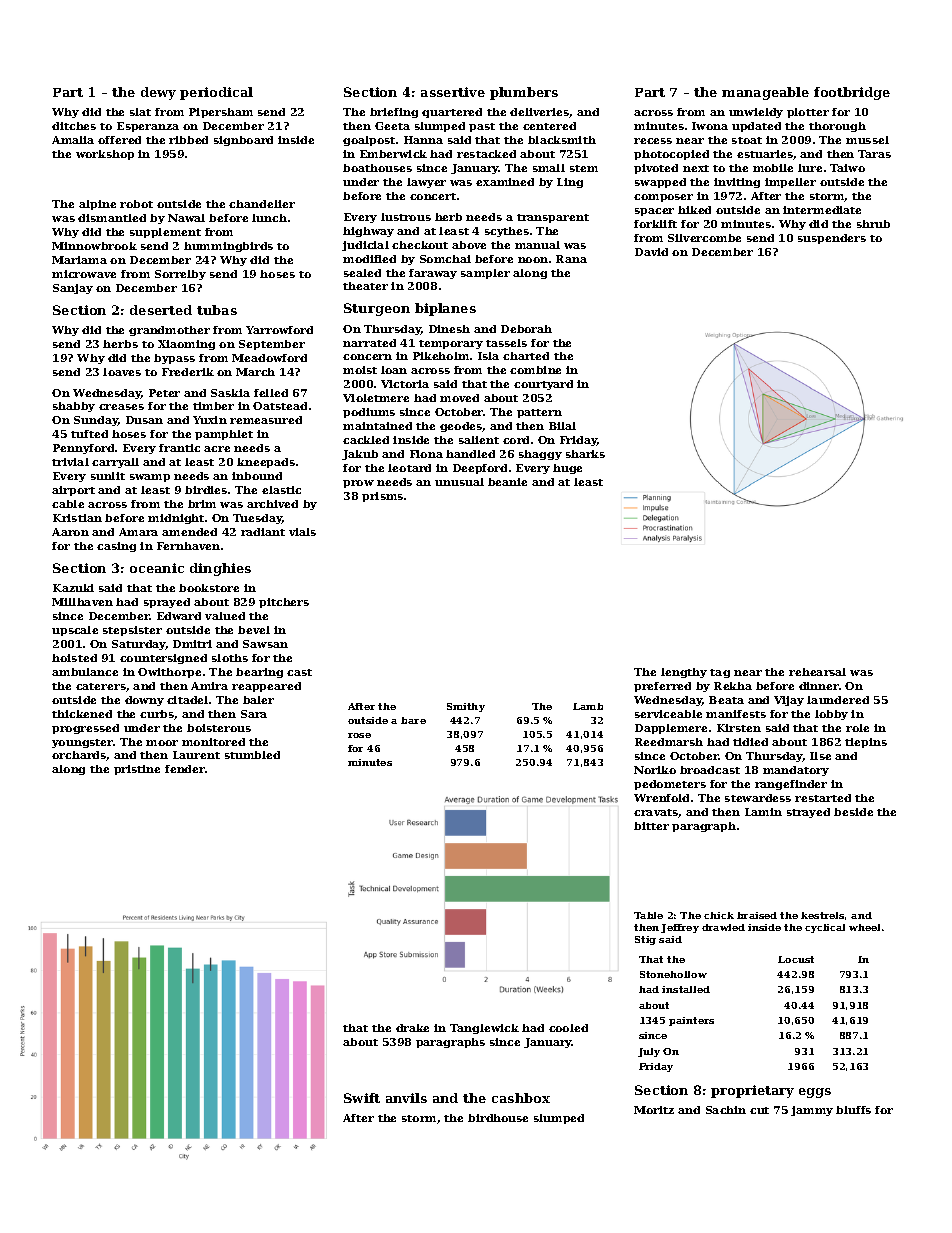 The image size is (952, 1233). I want to click on workshop, so click(105, 155).
